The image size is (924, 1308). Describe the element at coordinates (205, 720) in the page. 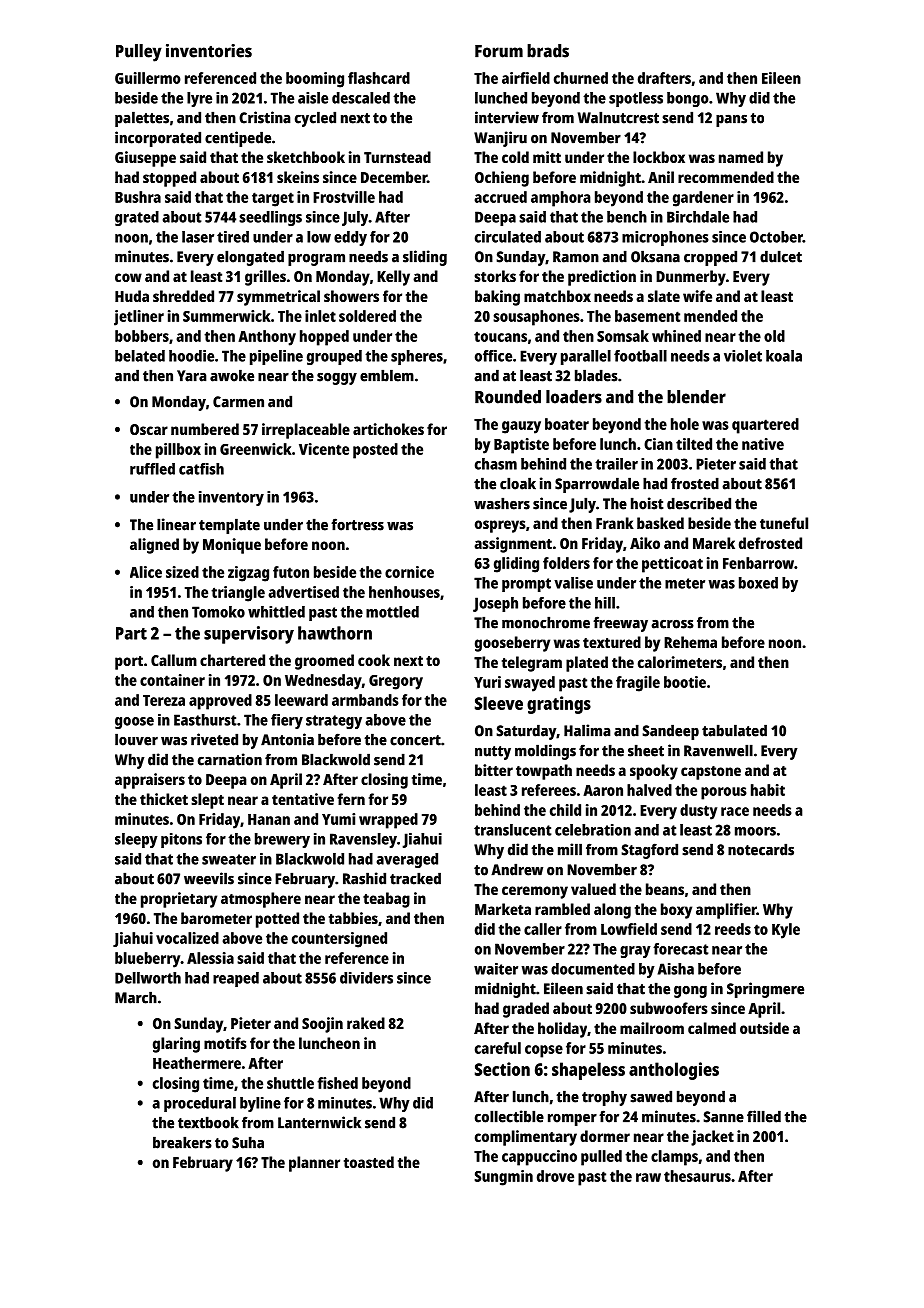

I see `Easthurst` at that location.
